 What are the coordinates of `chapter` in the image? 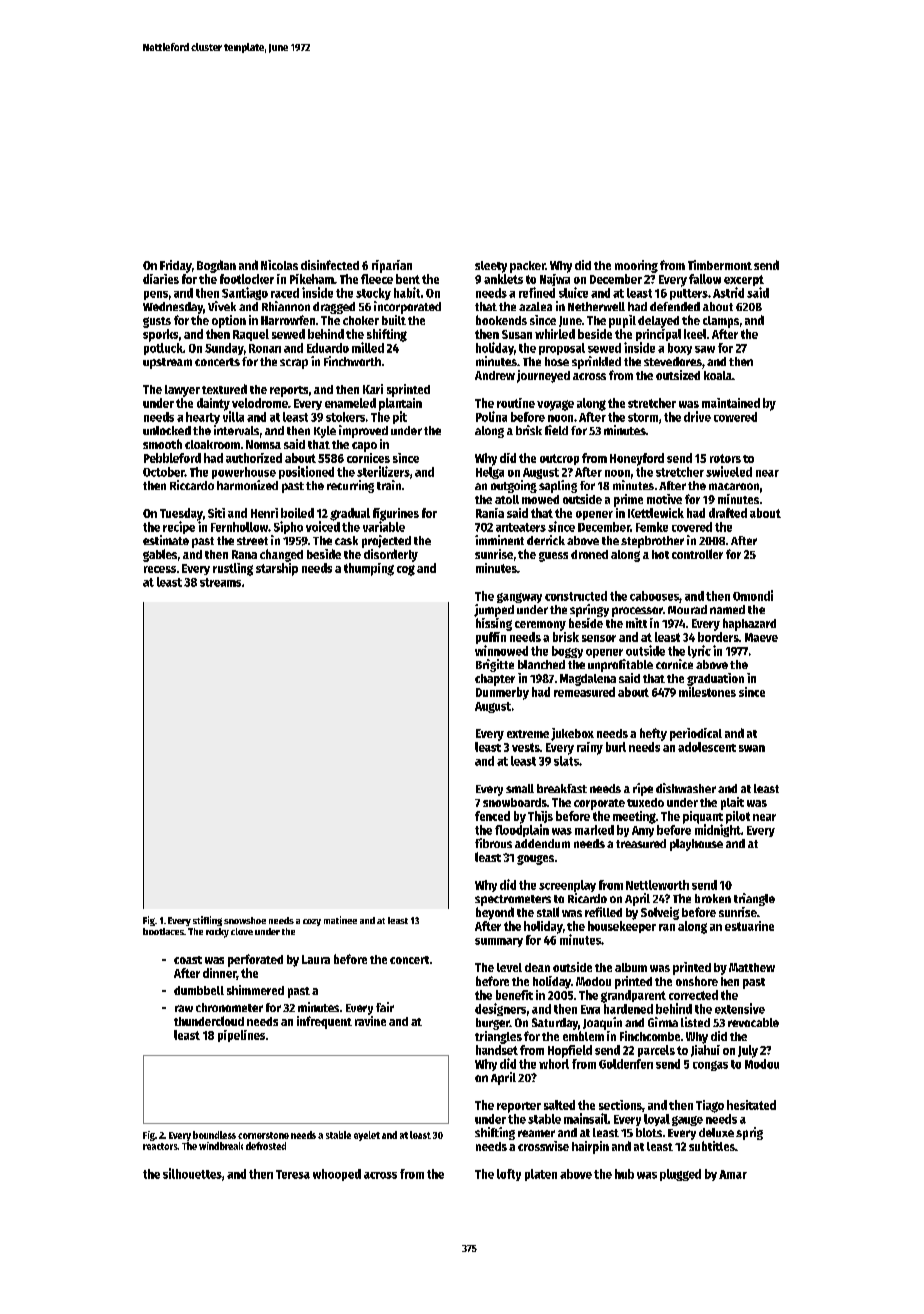 It's located at (495, 680).
